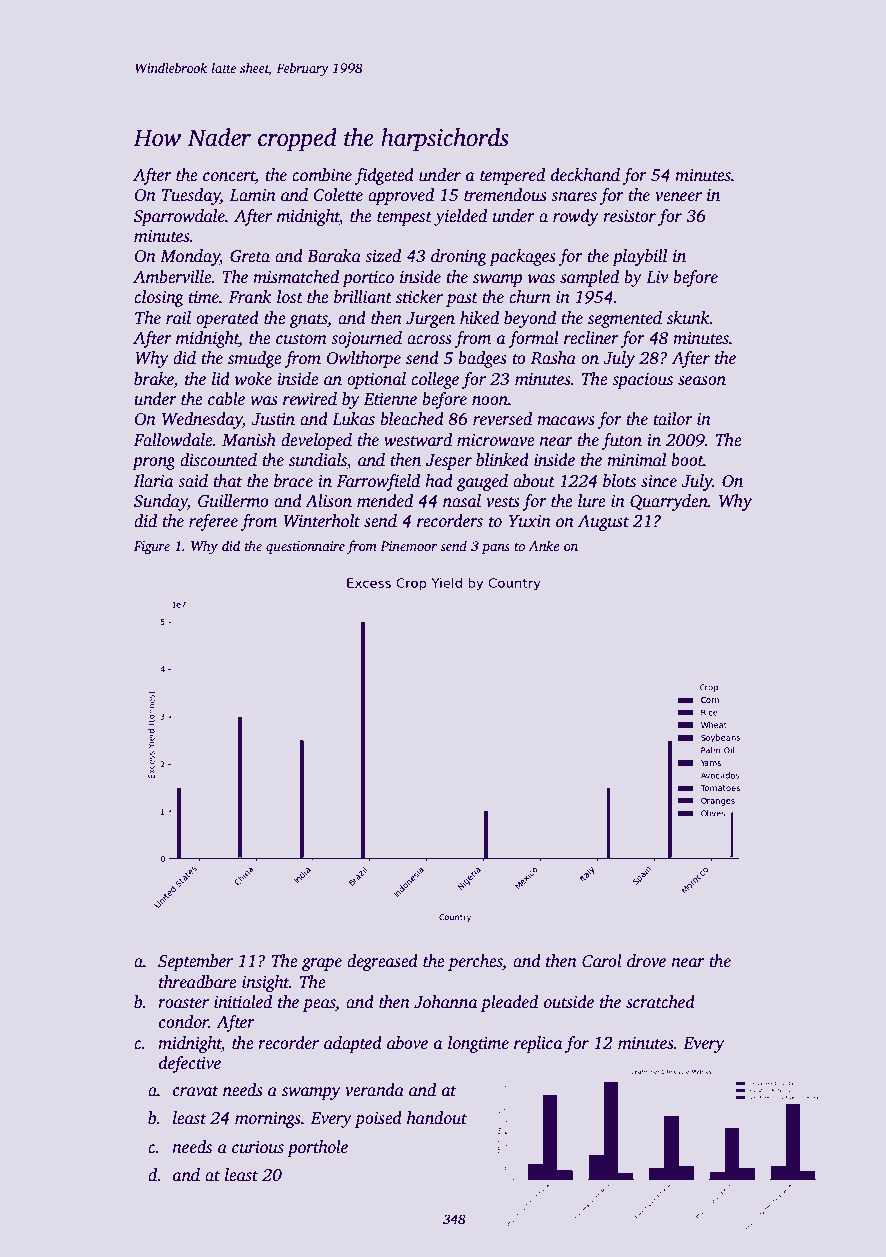 The height and width of the document is (1257, 886). What do you see at coordinates (382, 962) in the document?
I see `degreased` at bounding box center [382, 962].
